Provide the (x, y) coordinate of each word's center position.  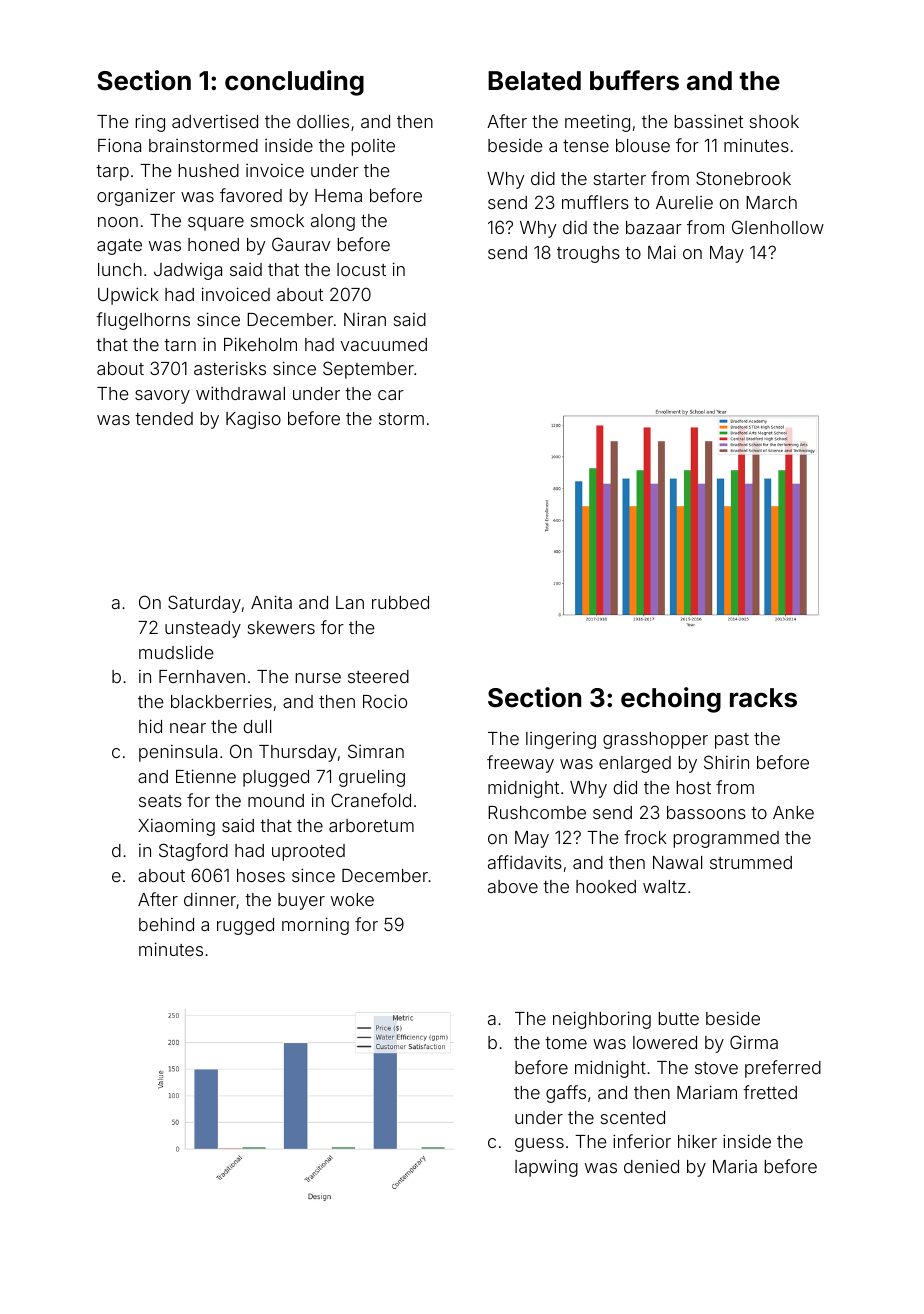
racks (763, 698)
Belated (534, 81)
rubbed (400, 602)
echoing (671, 700)
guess (539, 1145)
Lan (350, 602)
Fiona (119, 145)
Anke (793, 812)
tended (164, 418)
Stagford (193, 852)
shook (774, 121)
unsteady (203, 629)
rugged (245, 926)
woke (352, 899)
